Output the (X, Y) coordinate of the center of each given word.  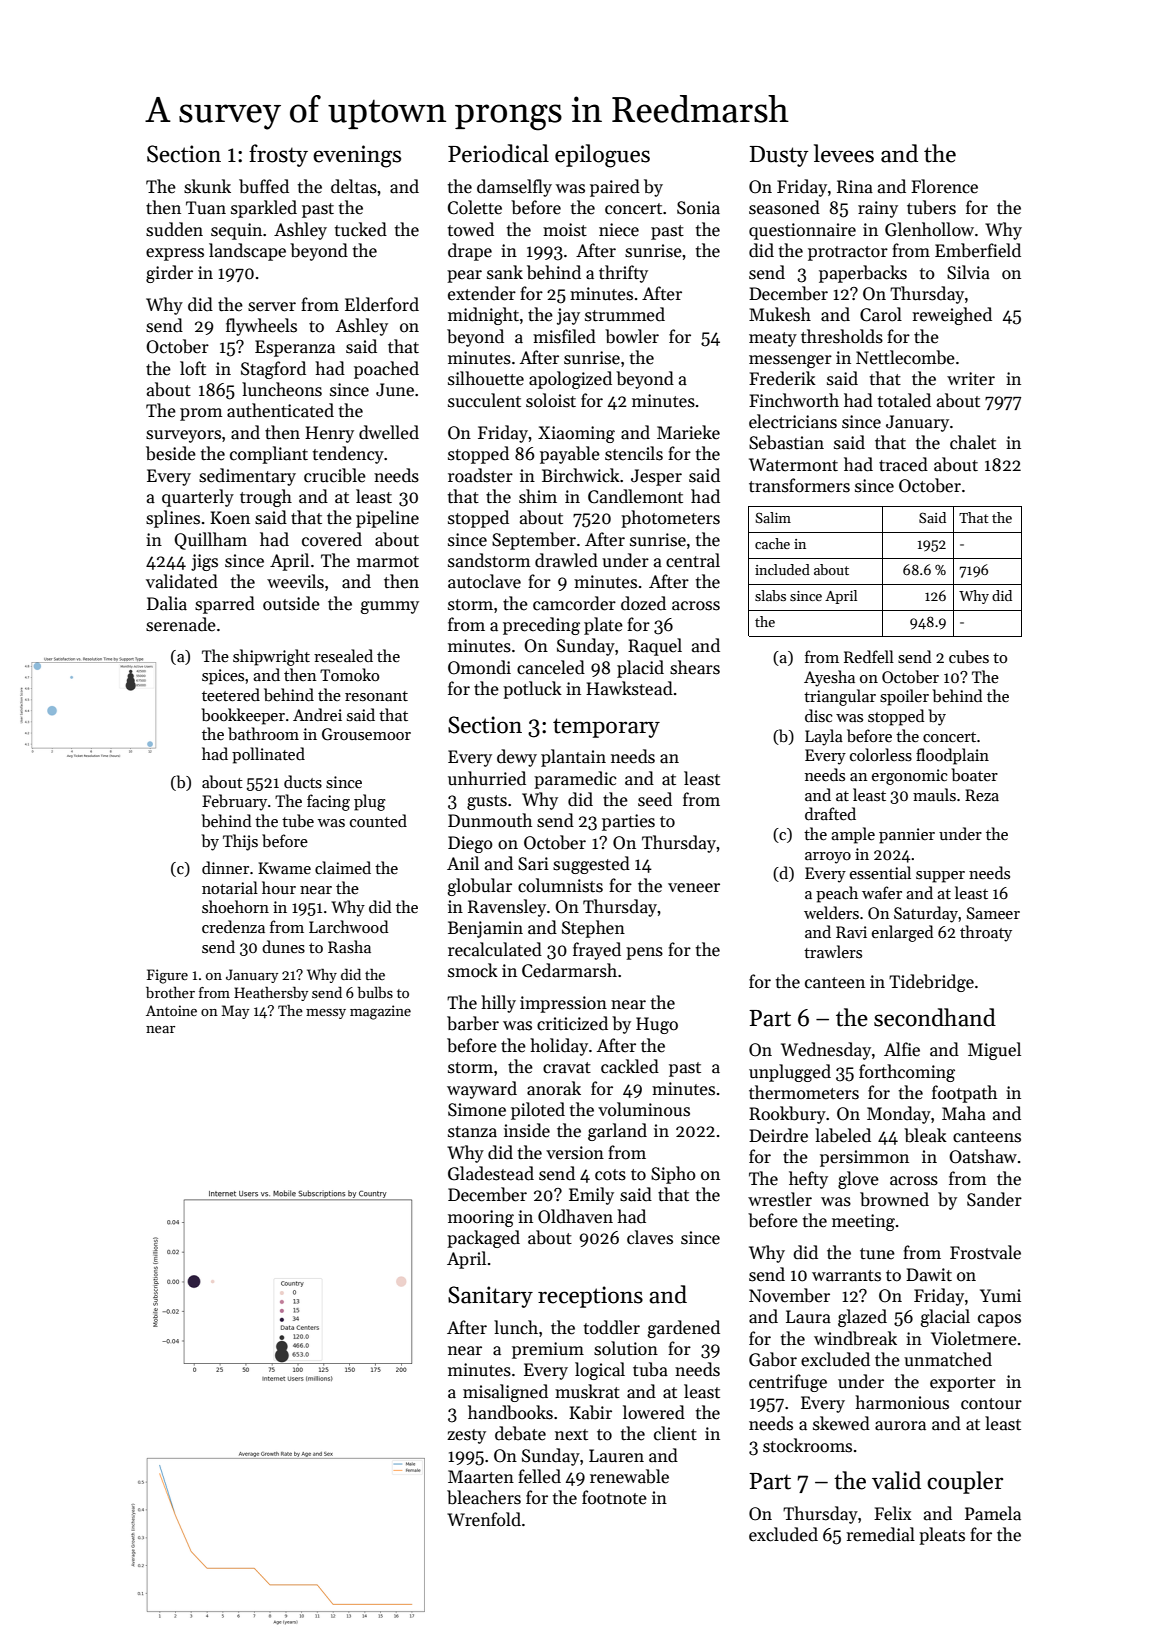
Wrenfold (484, 1519)
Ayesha (829, 678)
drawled (566, 560)
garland (617, 1132)
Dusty (779, 156)
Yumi (1000, 1296)
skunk (207, 186)
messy (326, 1014)
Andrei (317, 714)
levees (844, 153)
